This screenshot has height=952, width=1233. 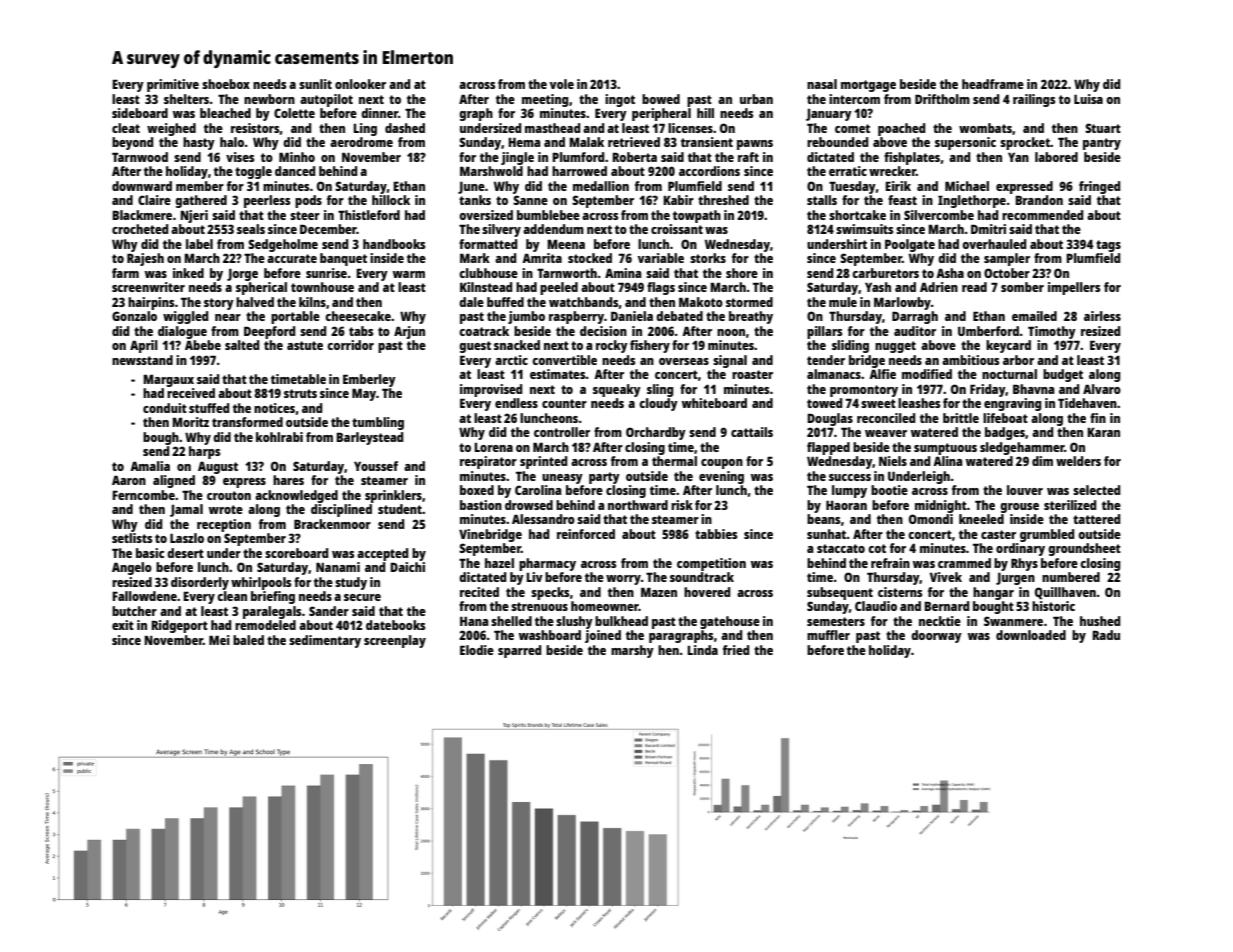 I want to click on homeowner, so click(x=605, y=606).
